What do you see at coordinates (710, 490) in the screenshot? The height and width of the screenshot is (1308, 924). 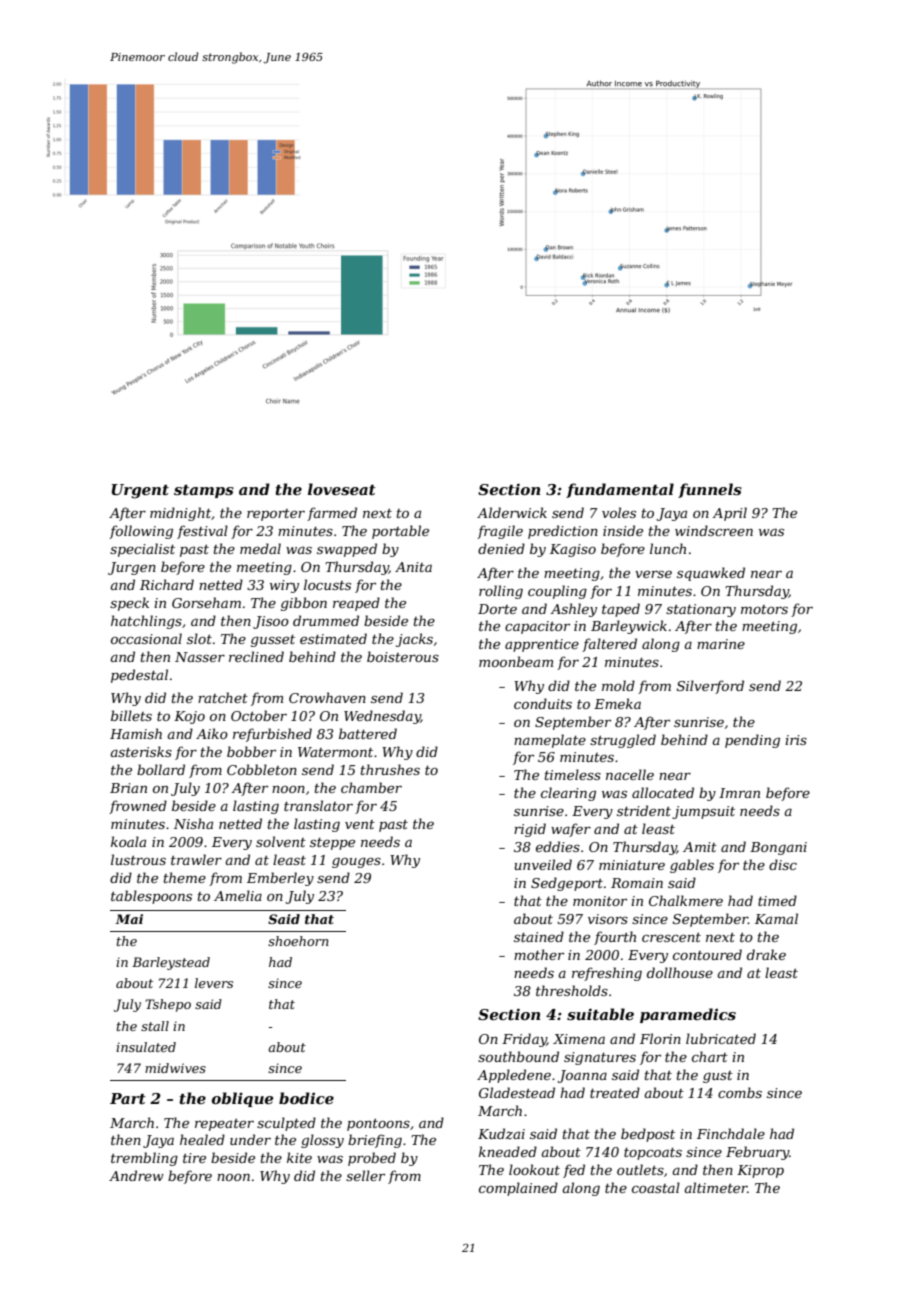 I see `funnels` at bounding box center [710, 490].
